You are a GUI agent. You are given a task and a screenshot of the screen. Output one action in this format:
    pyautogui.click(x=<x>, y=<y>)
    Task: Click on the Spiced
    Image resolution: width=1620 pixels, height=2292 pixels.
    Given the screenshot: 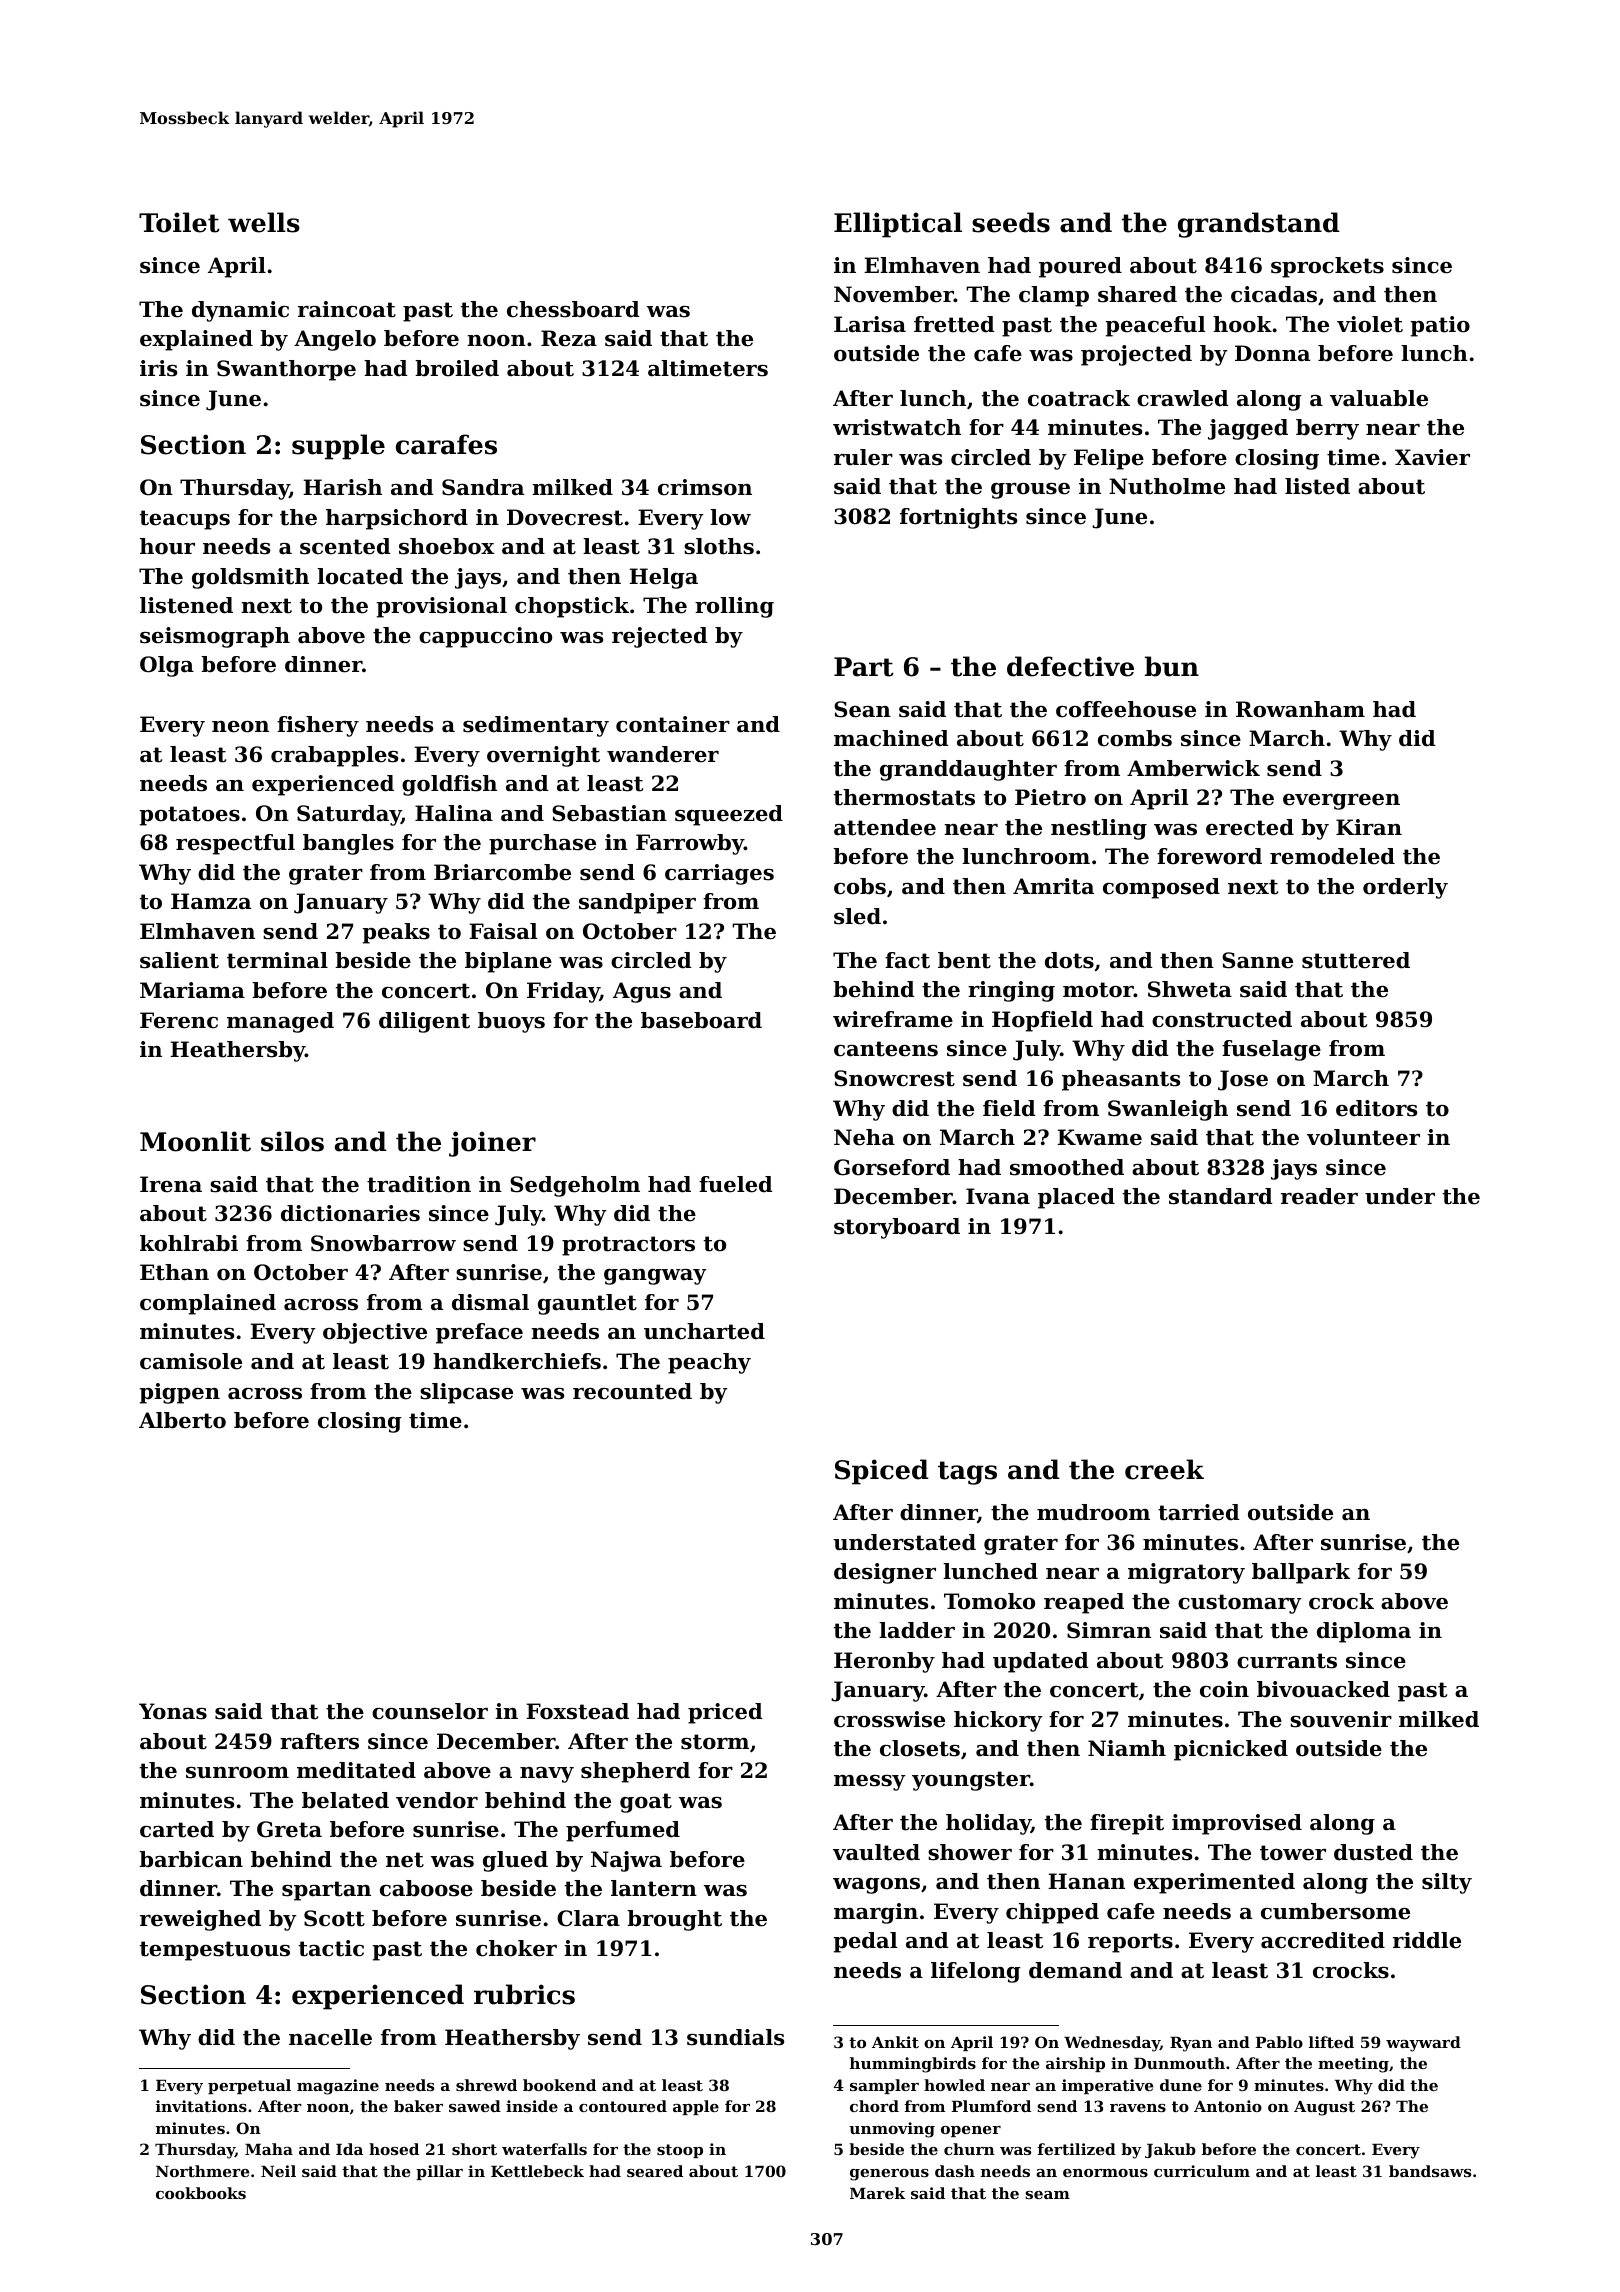 What is the action you would take?
    pyautogui.click(x=882, y=1472)
